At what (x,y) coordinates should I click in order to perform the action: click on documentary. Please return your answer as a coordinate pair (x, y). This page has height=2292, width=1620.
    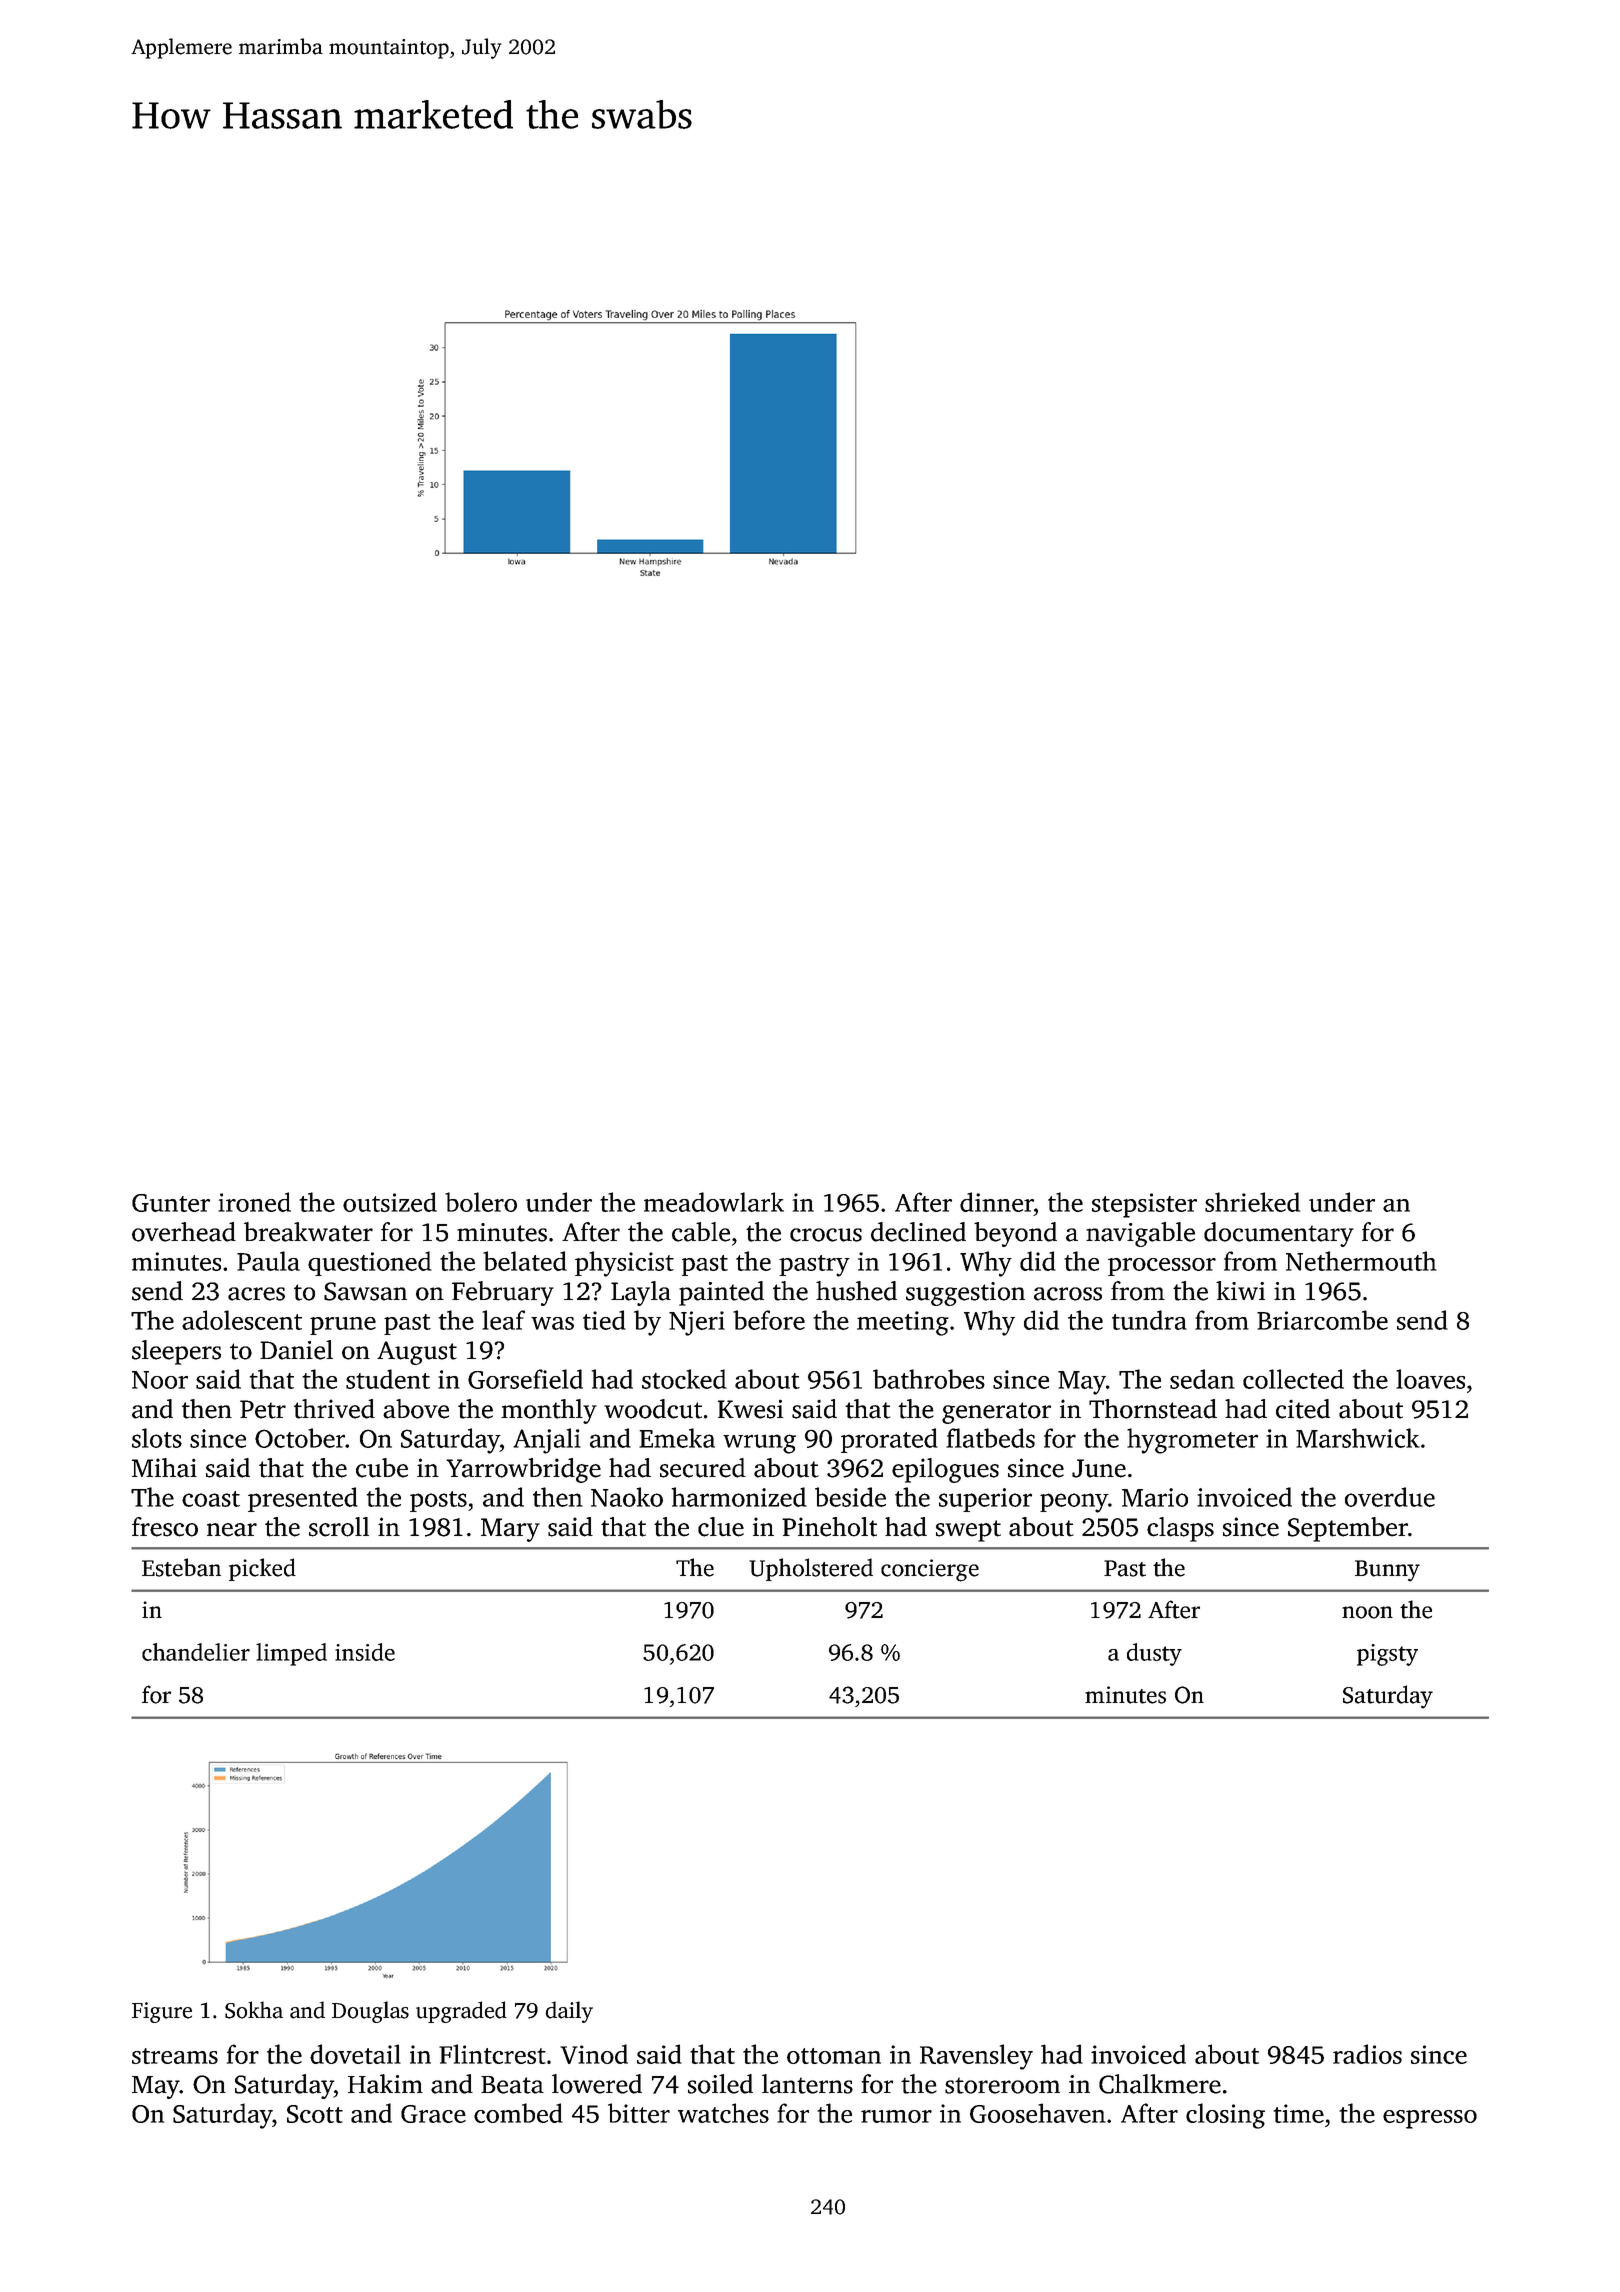
    Looking at the image, I should click on (1279, 1234).
